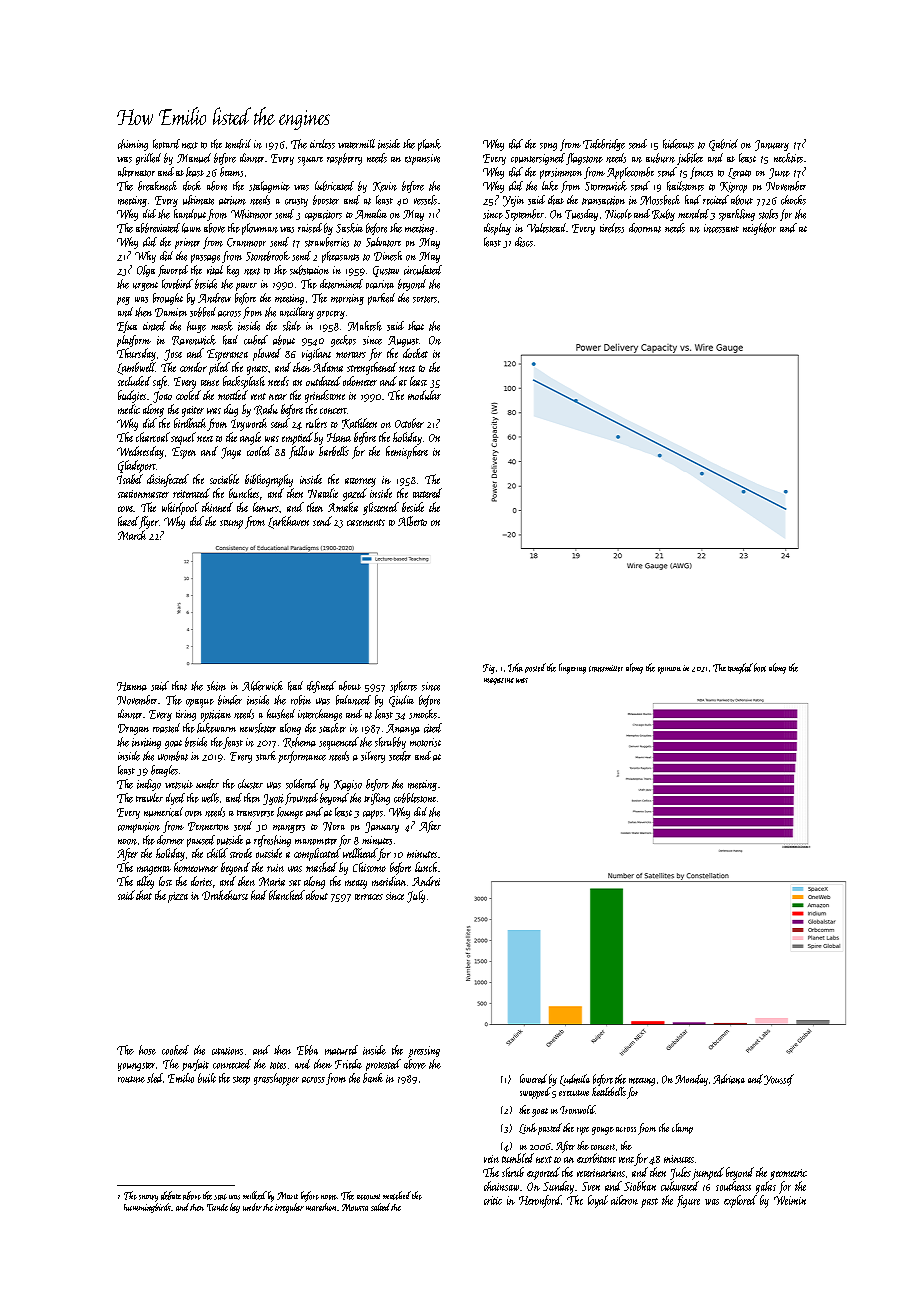 This page has width=924, height=1308. What do you see at coordinates (723, 145) in the page?
I see `Gabriel` at bounding box center [723, 145].
